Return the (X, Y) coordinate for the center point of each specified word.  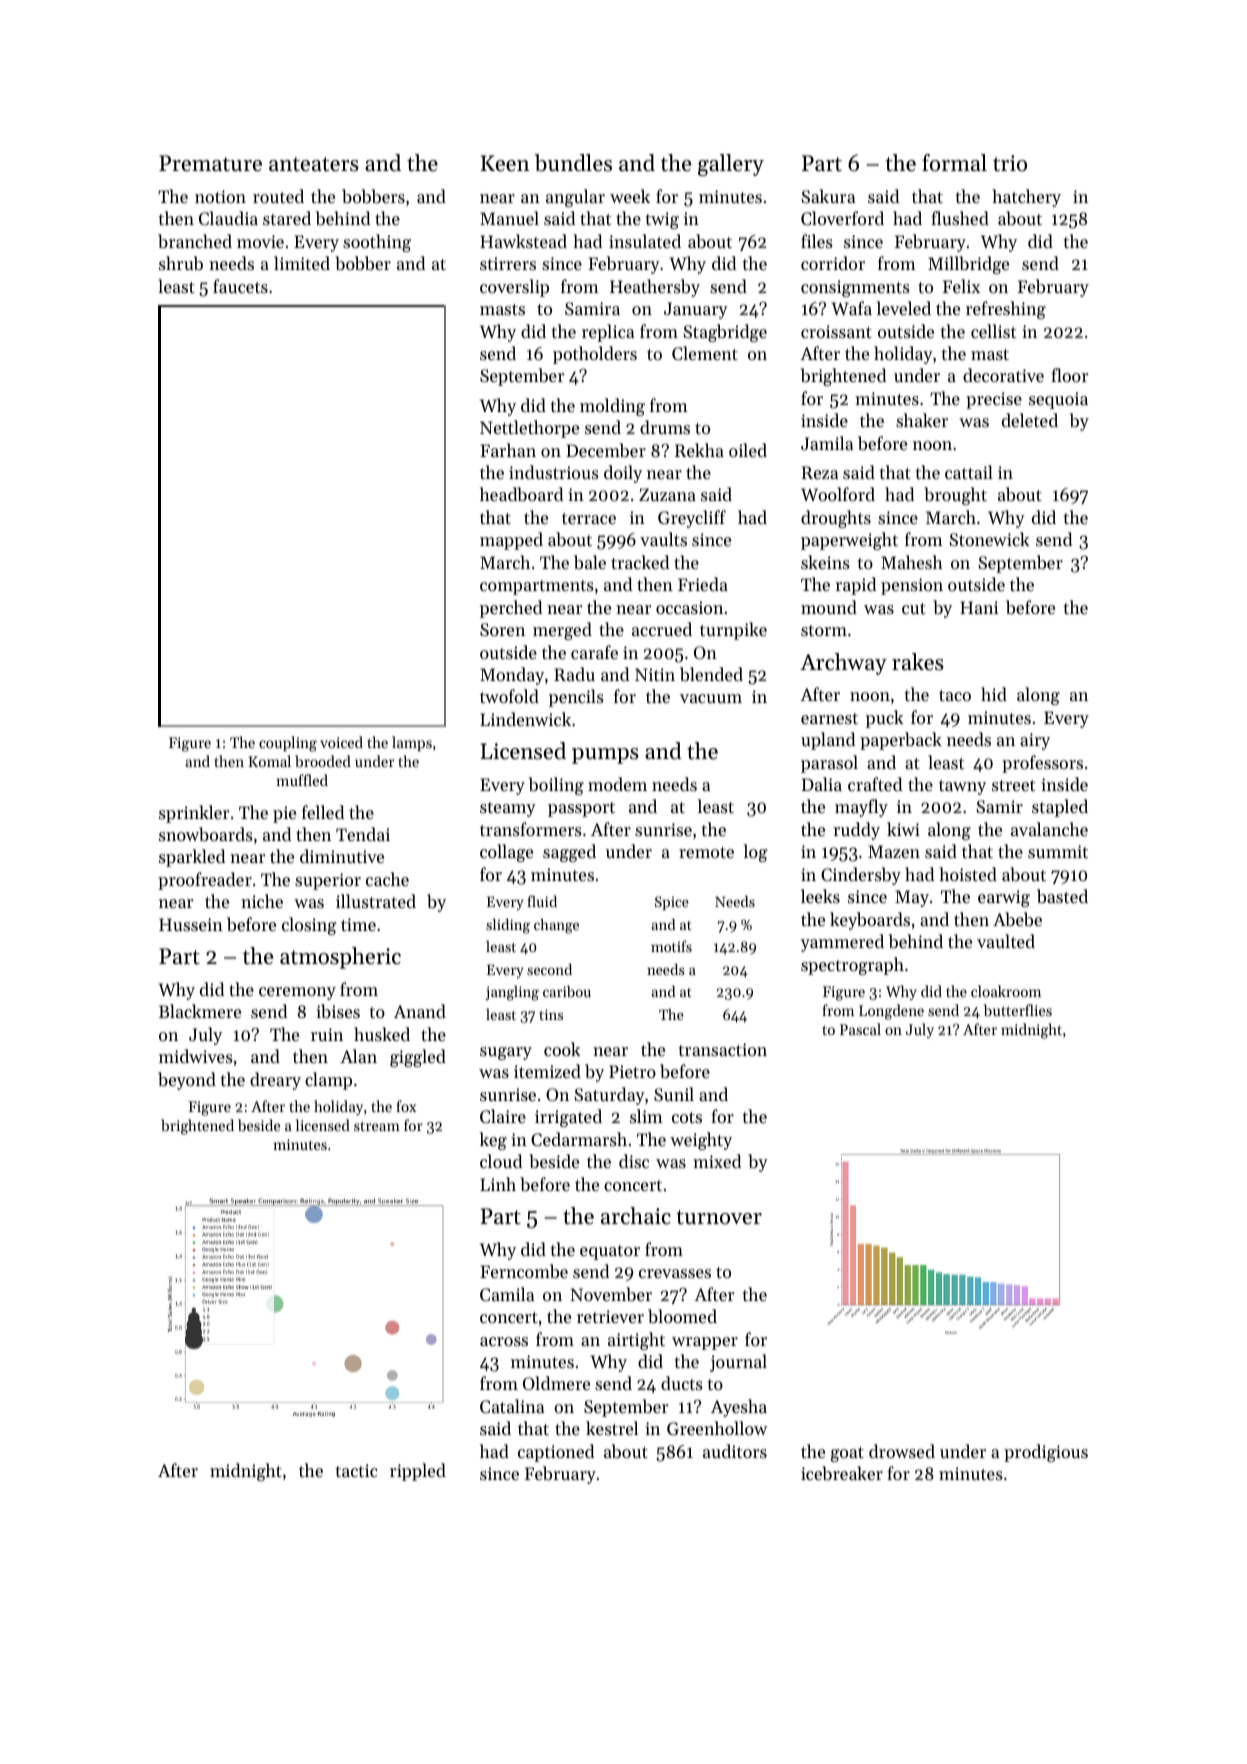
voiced (341, 742)
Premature (210, 163)
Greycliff (692, 519)
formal (954, 163)
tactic (357, 1470)
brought (955, 496)
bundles (573, 163)
